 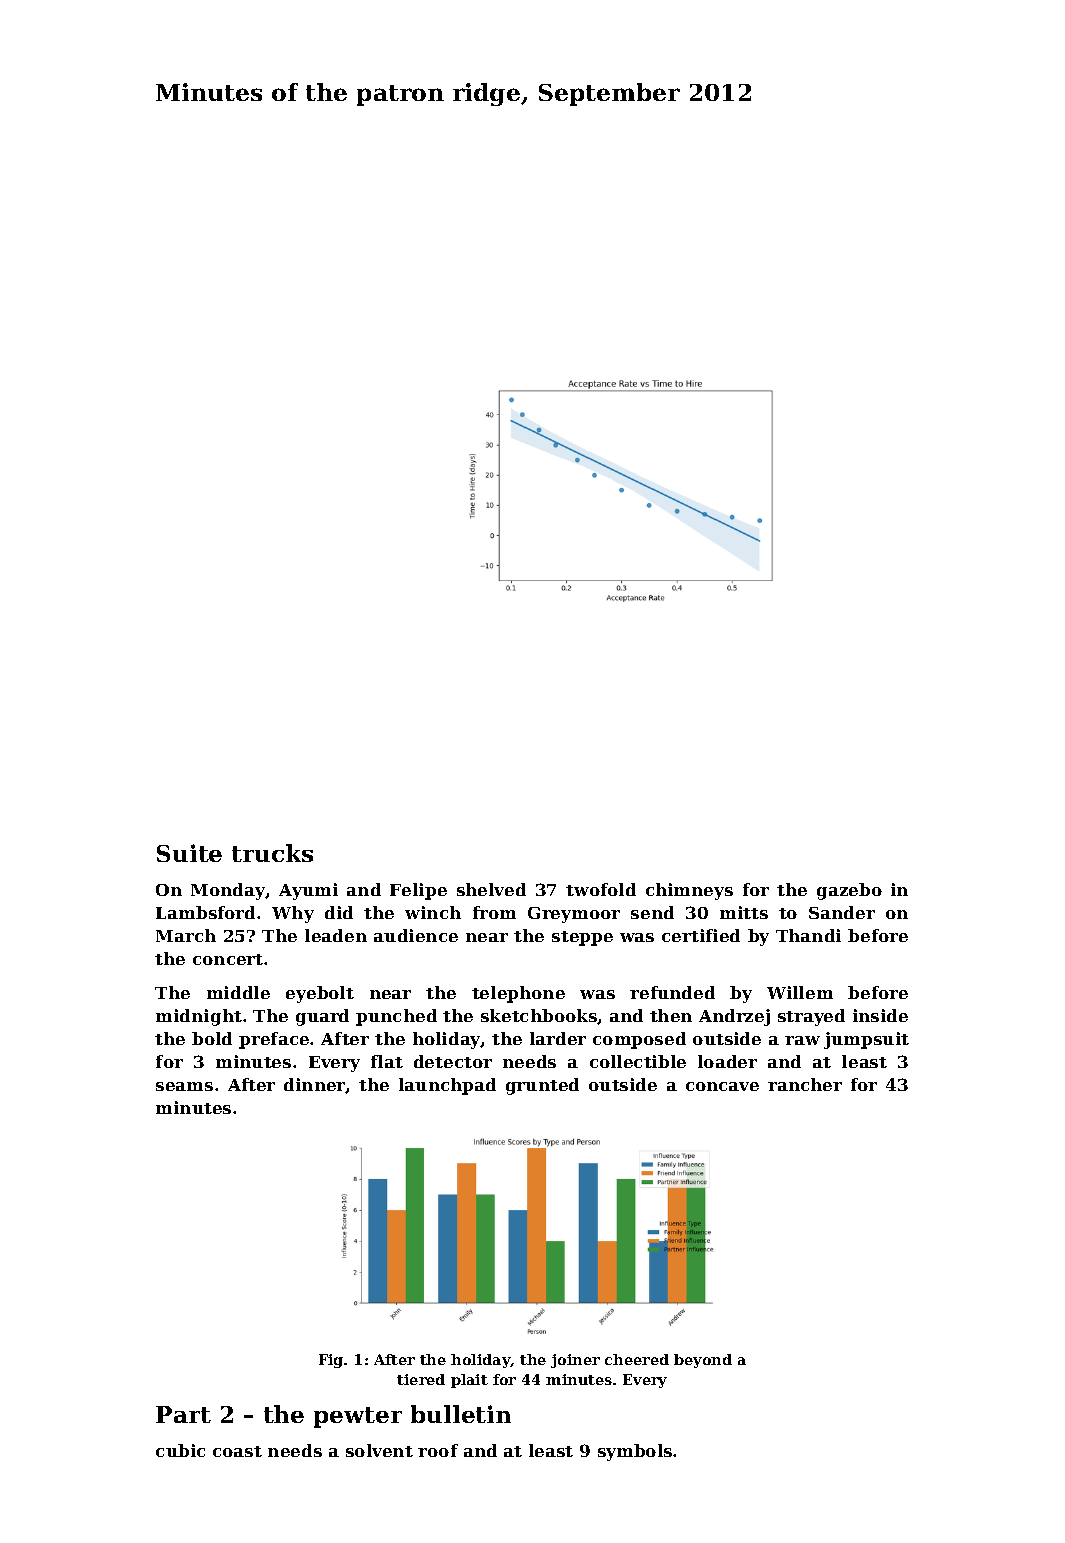 What do you see at coordinates (491, 889) in the screenshot?
I see `shelved` at bounding box center [491, 889].
